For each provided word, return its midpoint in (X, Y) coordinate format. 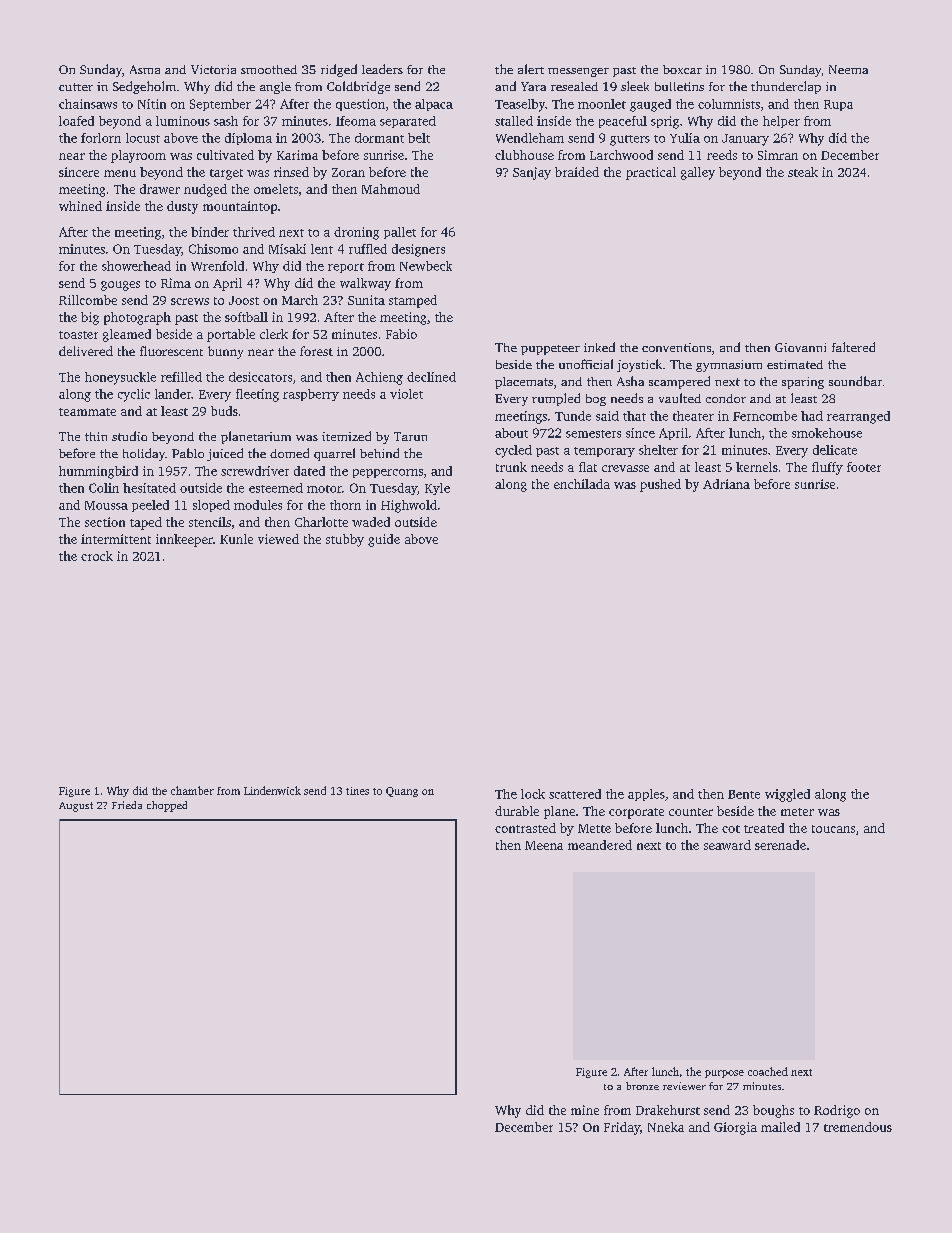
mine (585, 1110)
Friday (622, 1128)
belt (419, 138)
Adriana (726, 484)
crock (97, 556)
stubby (345, 540)
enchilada (582, 484)
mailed (780, 1127)
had (812, 416)
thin (96, 436)
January (745, 140)
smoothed (269, 69)
